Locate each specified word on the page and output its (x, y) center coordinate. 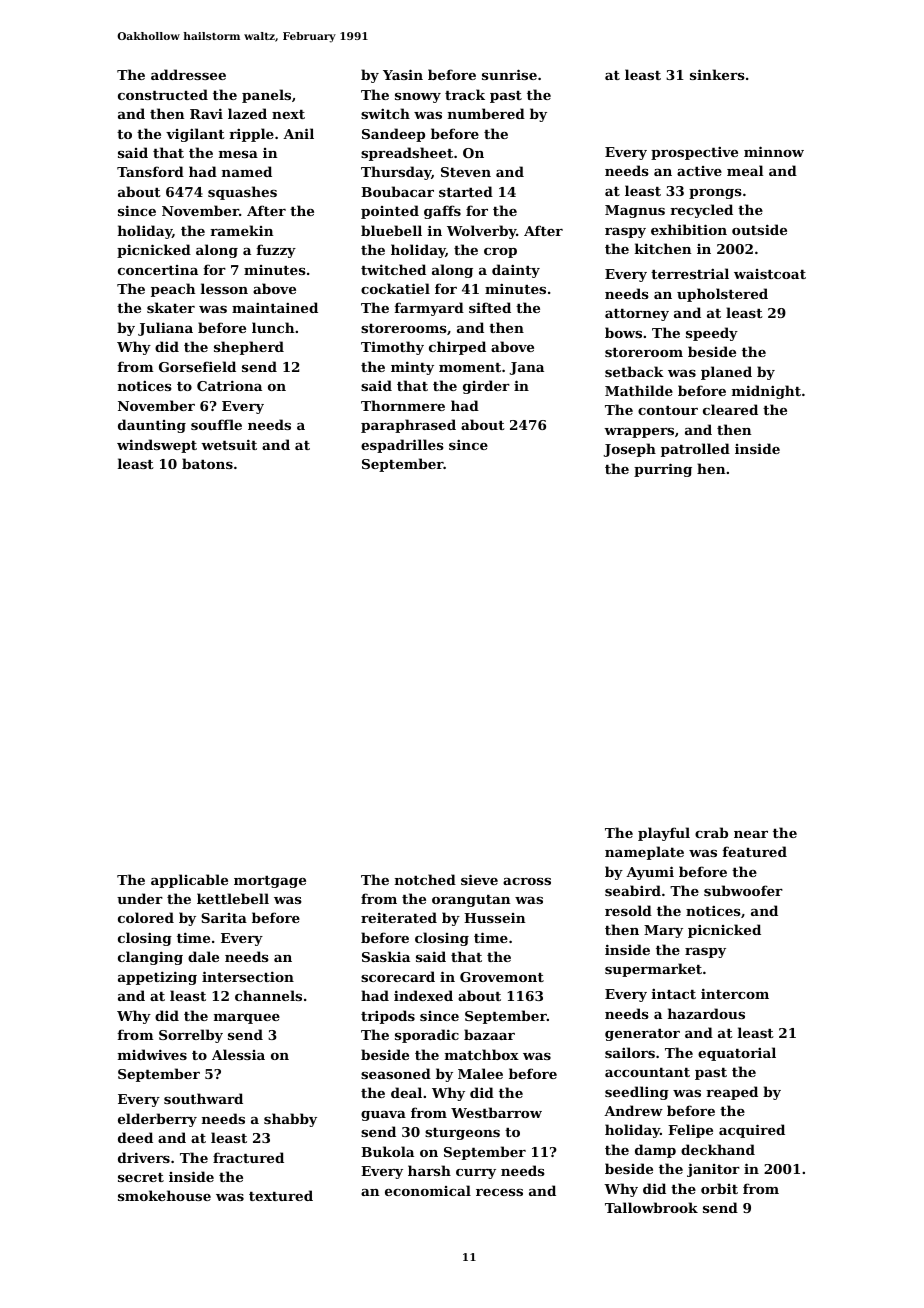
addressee (188, 74)
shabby (290, 1120)
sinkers (717, 74)
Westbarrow (496, 1112)
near (751, 834)
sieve (479, 879)
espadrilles (402, 446)
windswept (157, 446)
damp (655, 1151)
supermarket (653, 970)
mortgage (270, 882)
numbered (486, 113)
